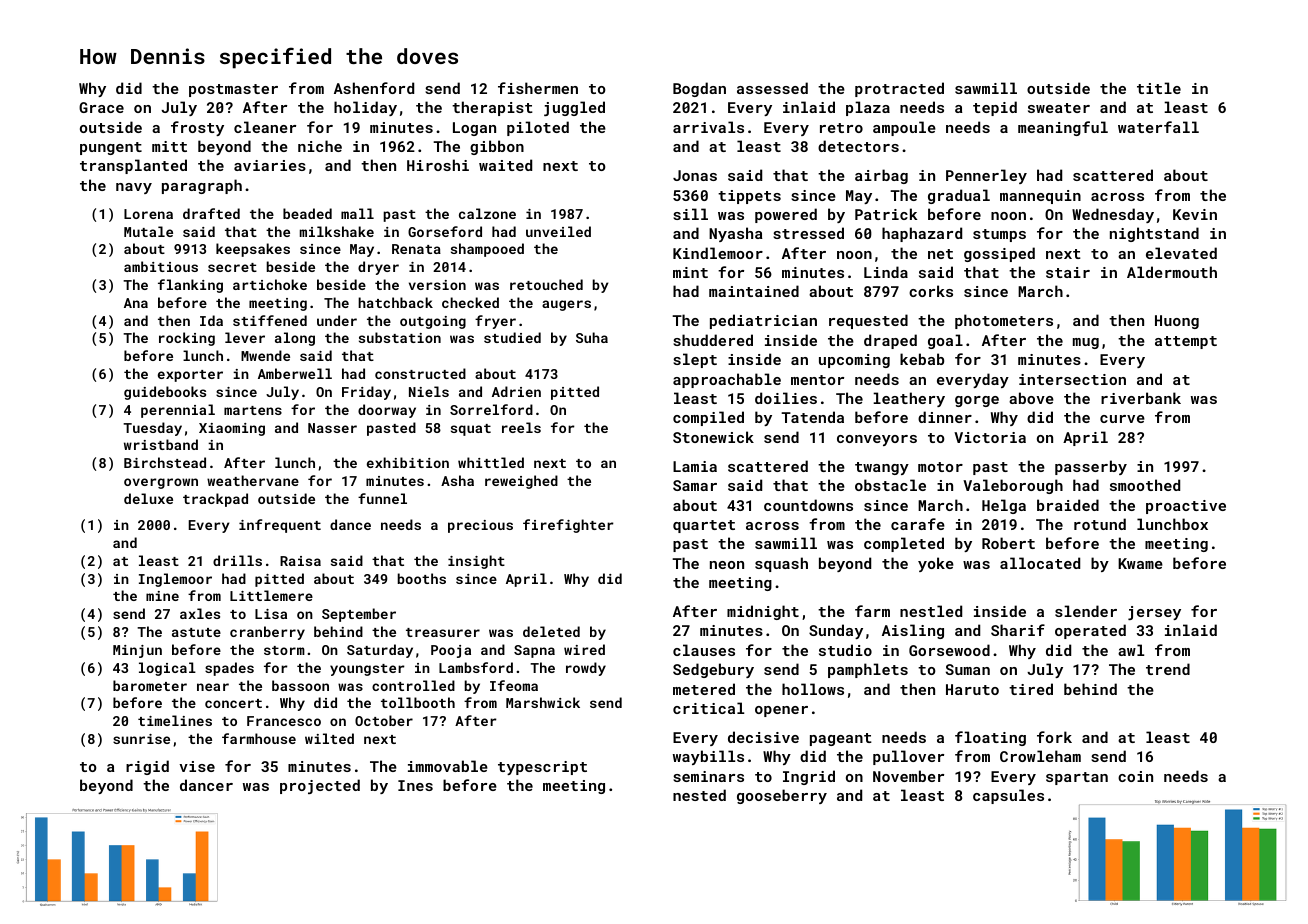  What do you see at coordinates (295, 373) in the document?
I see `Amberwell` at bounding box center [295, 373].
